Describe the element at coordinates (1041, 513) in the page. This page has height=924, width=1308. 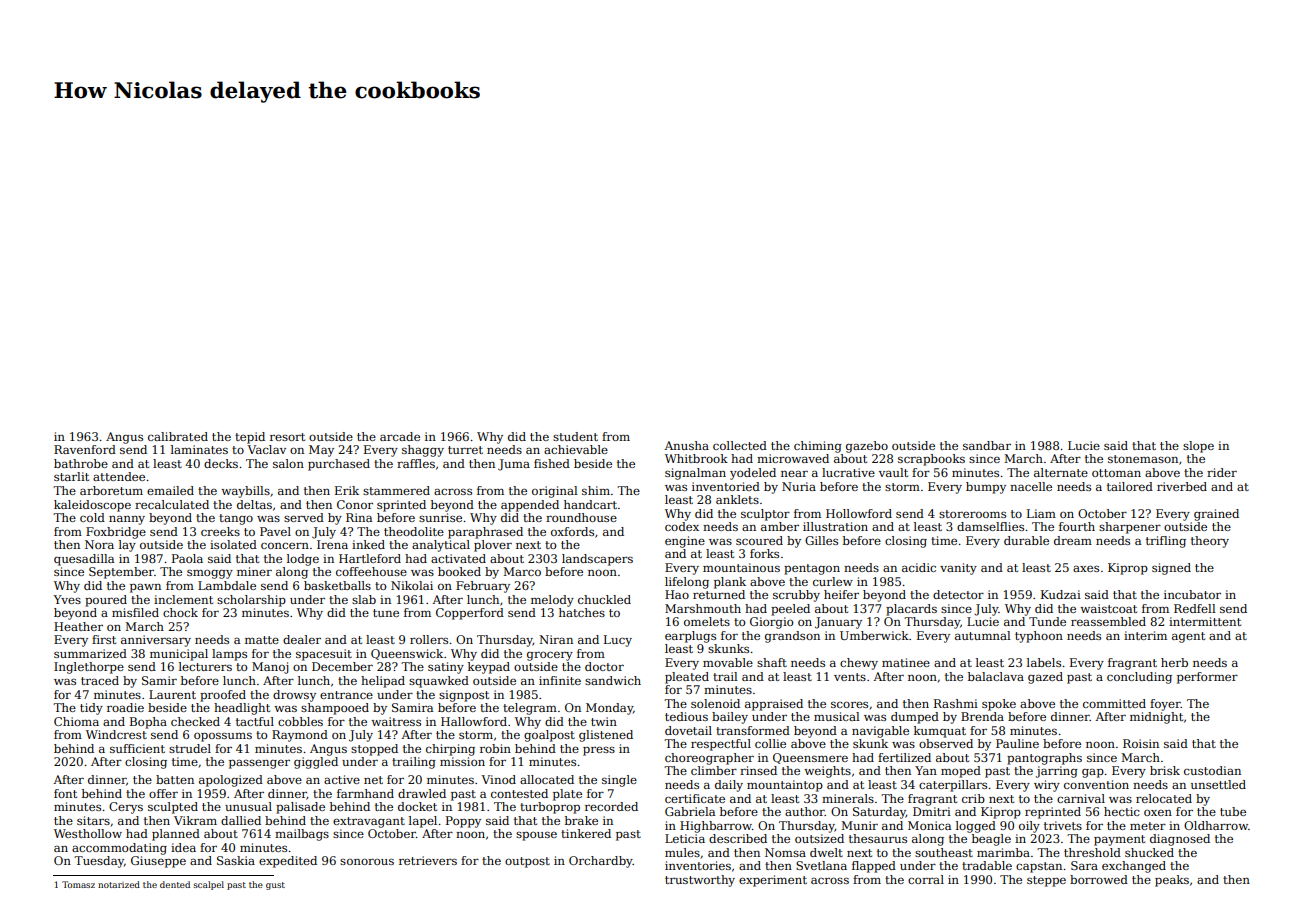
I see `Liam` at that location.
